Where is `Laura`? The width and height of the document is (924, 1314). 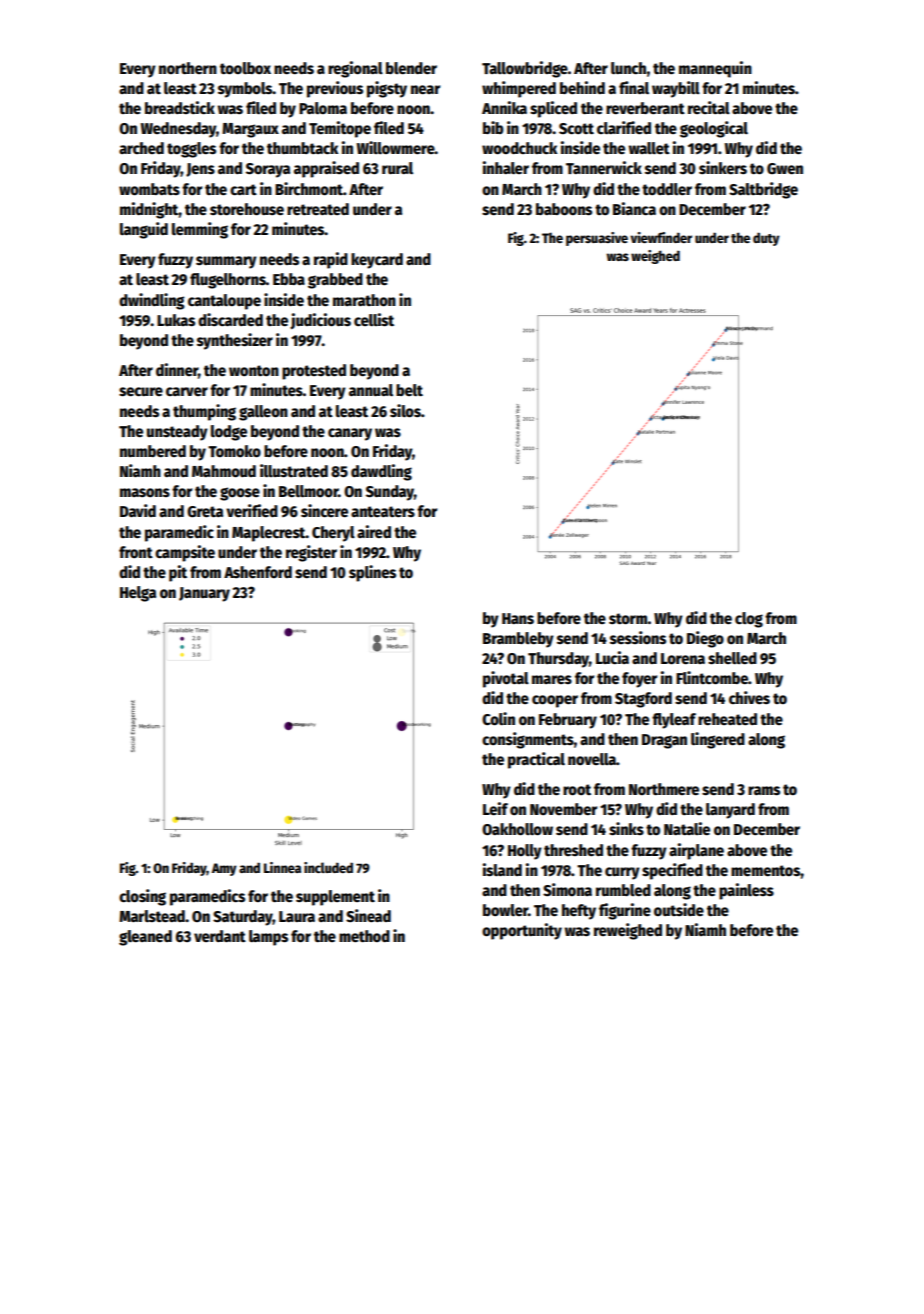
Laura is located at coordinates (297, 916).
